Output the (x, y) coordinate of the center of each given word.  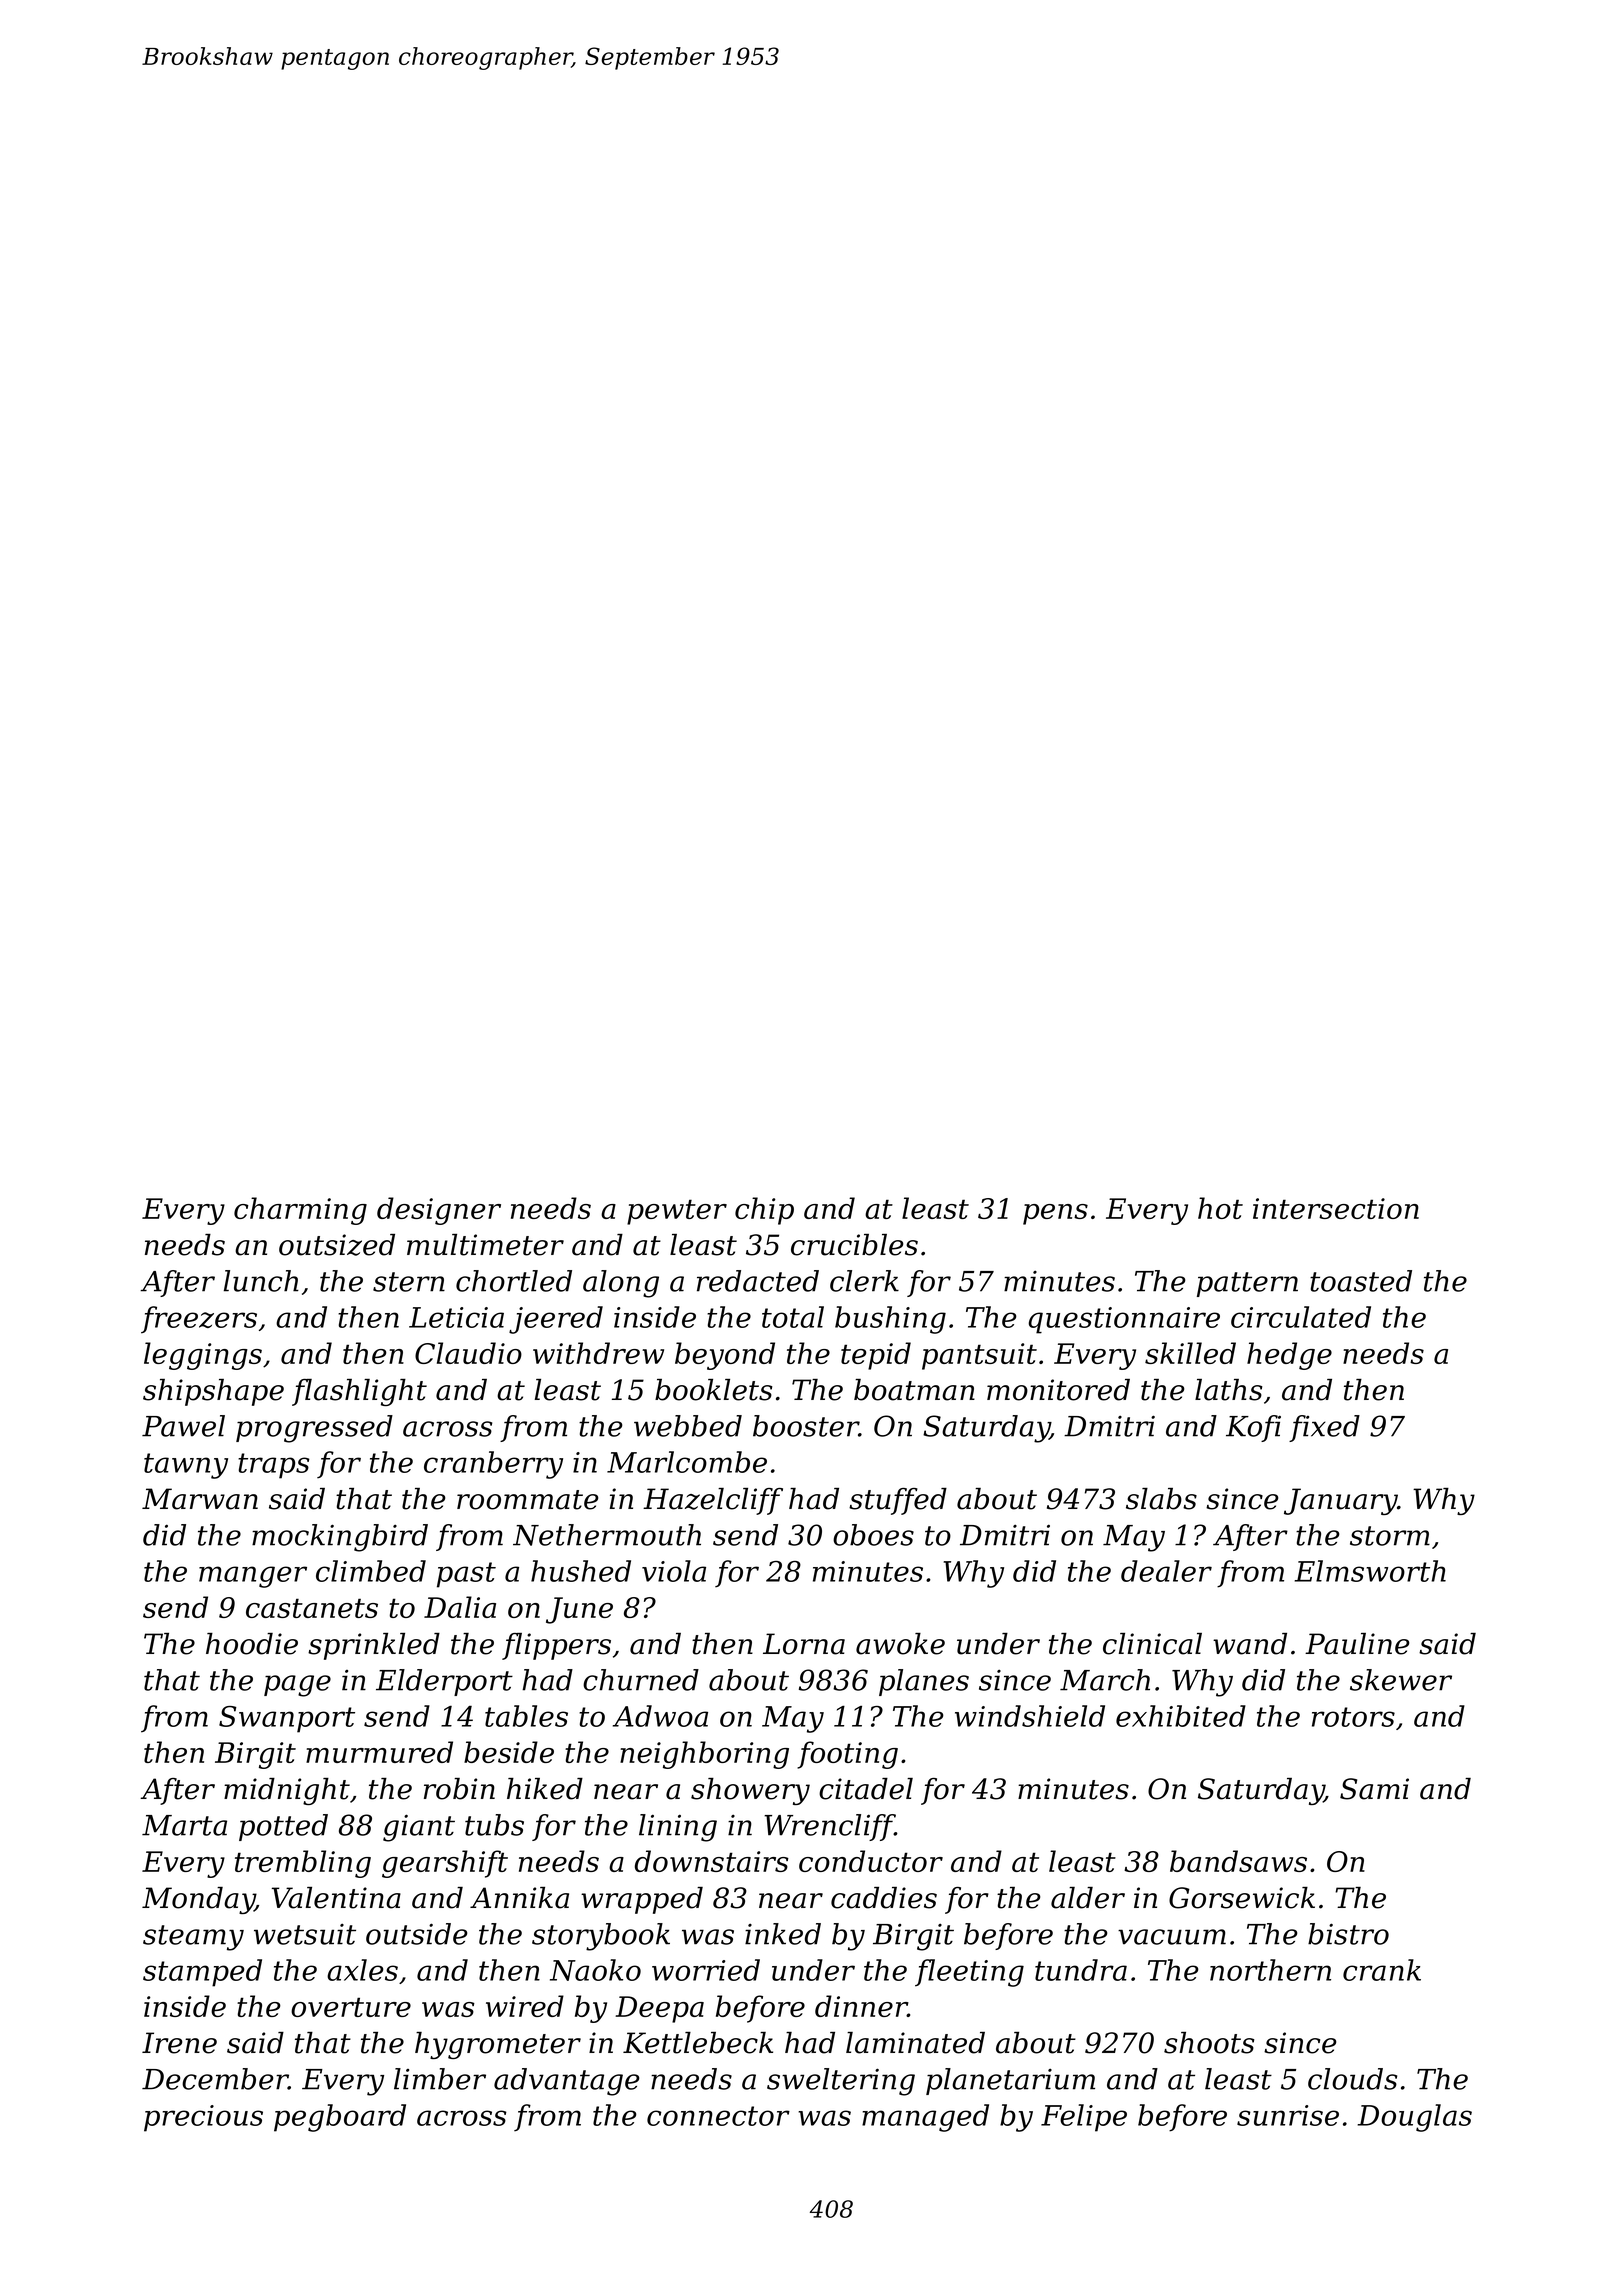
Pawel (183, 1426)
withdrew (598, 1353)
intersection (1336, 1208)
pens (1055, 1214)
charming (300, 1211)
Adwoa (660, 1716)
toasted (1361, 1281)
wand (1250, 1644)
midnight (287, 1791)
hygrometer (498, 2045)
